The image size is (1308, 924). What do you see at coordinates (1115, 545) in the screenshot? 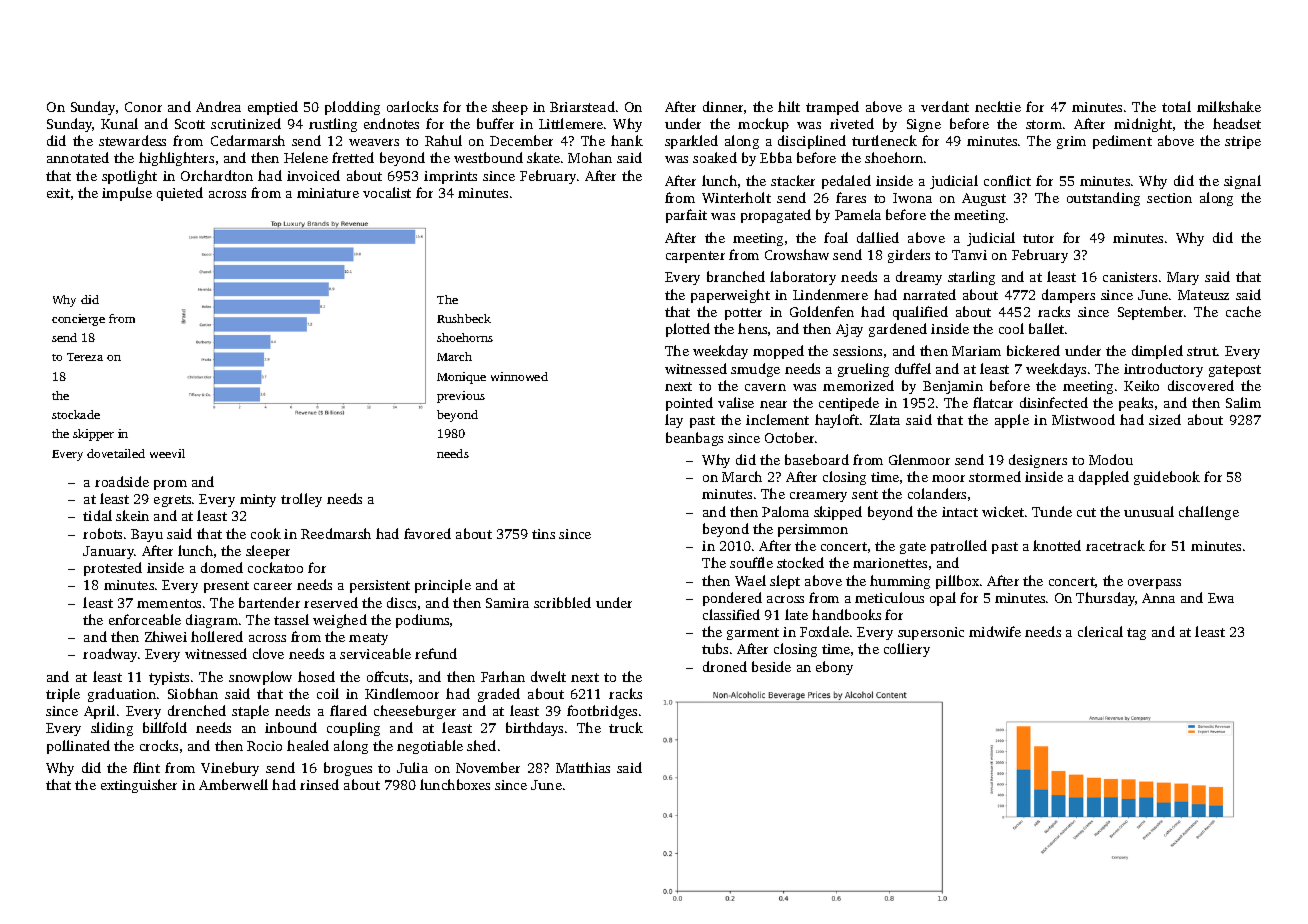
I see `racetrack` at bounding box center [1115, 545].
